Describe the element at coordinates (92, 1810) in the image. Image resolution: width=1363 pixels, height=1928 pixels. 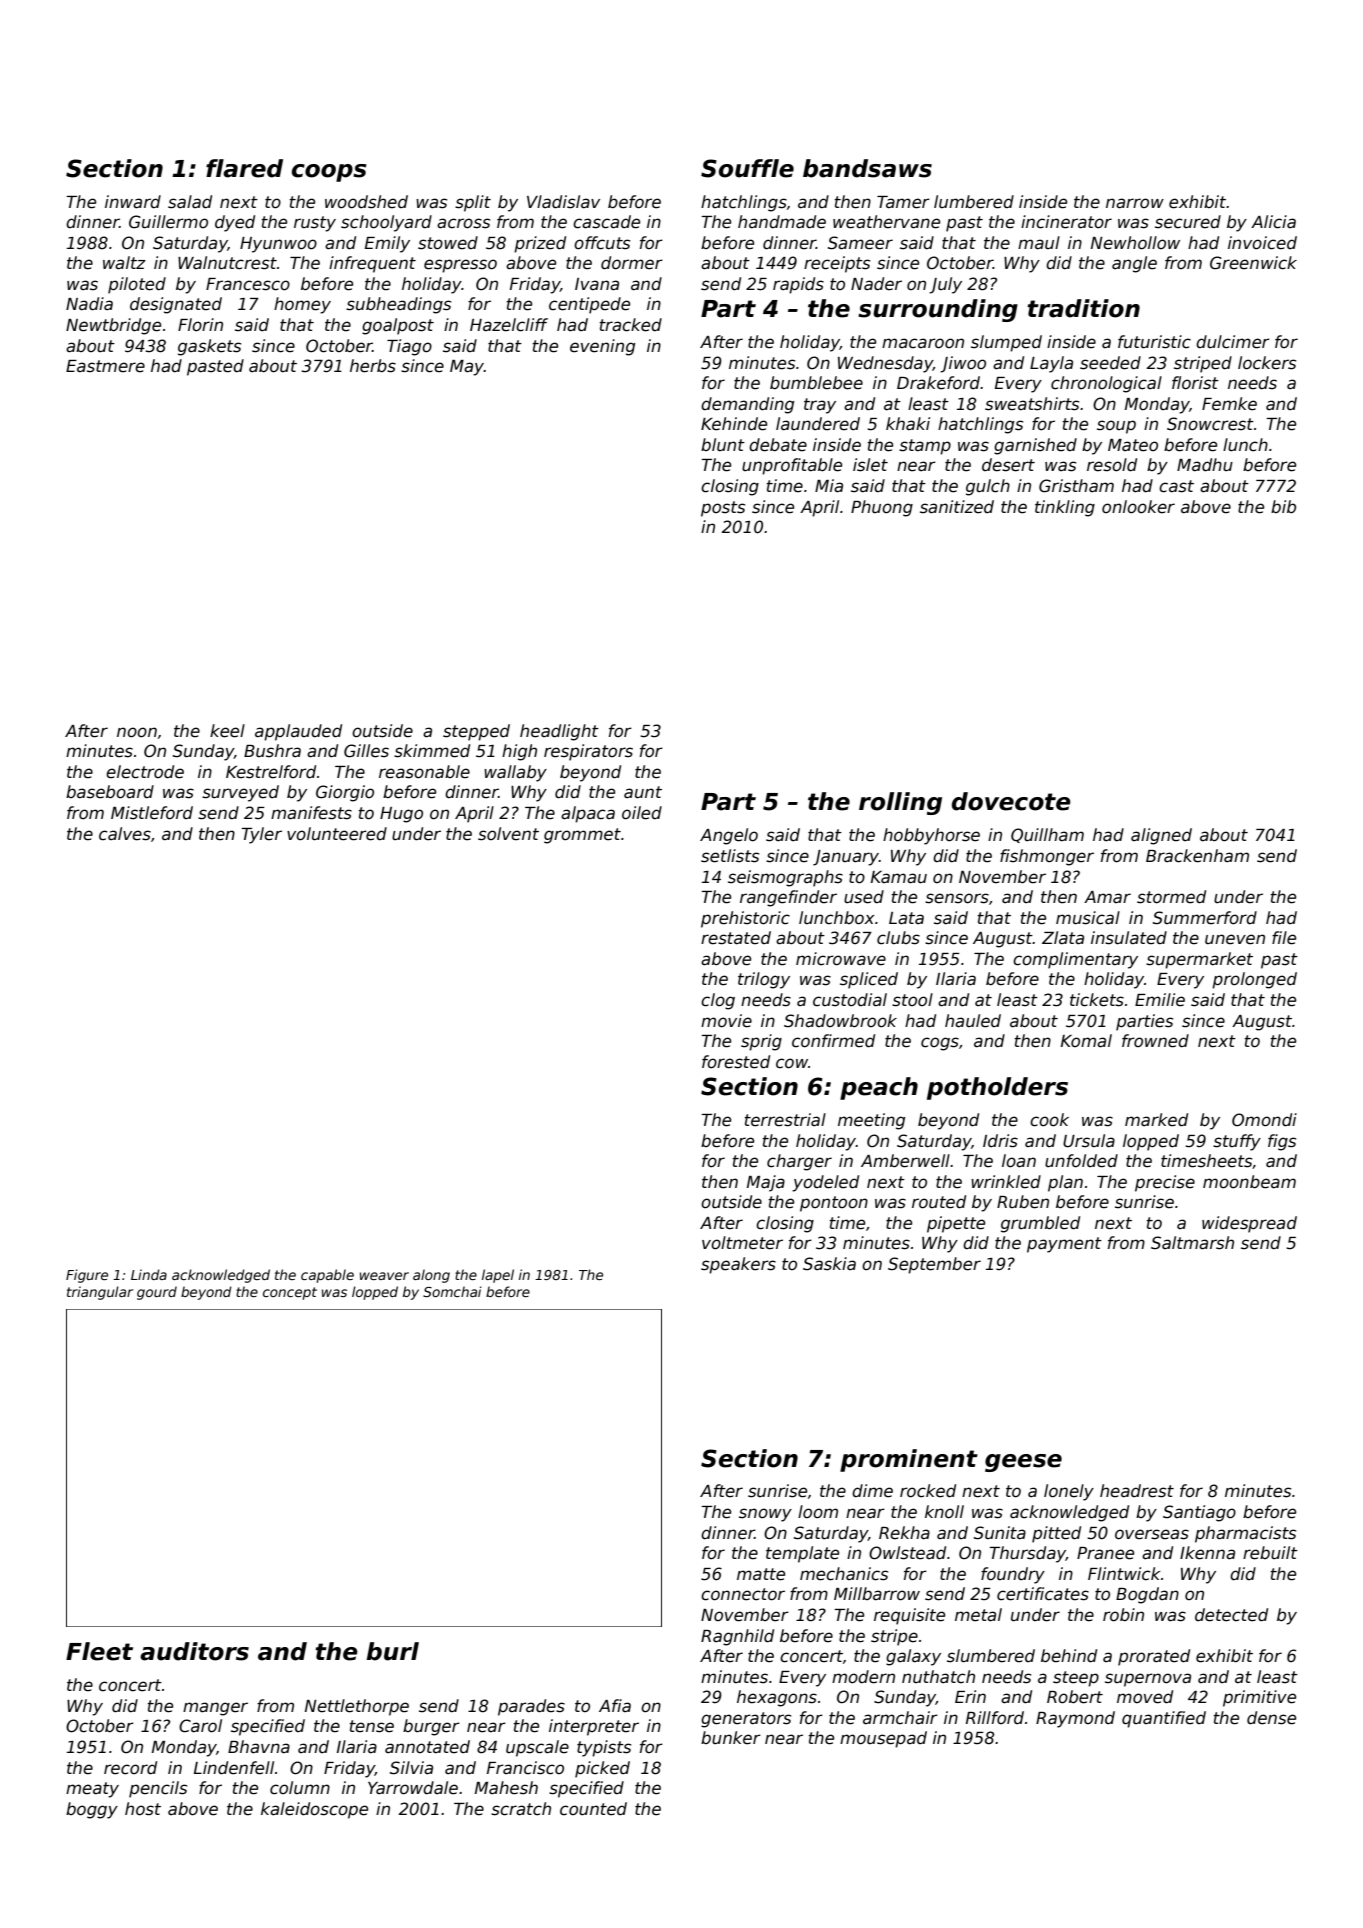
I see `boggy` at that location.
